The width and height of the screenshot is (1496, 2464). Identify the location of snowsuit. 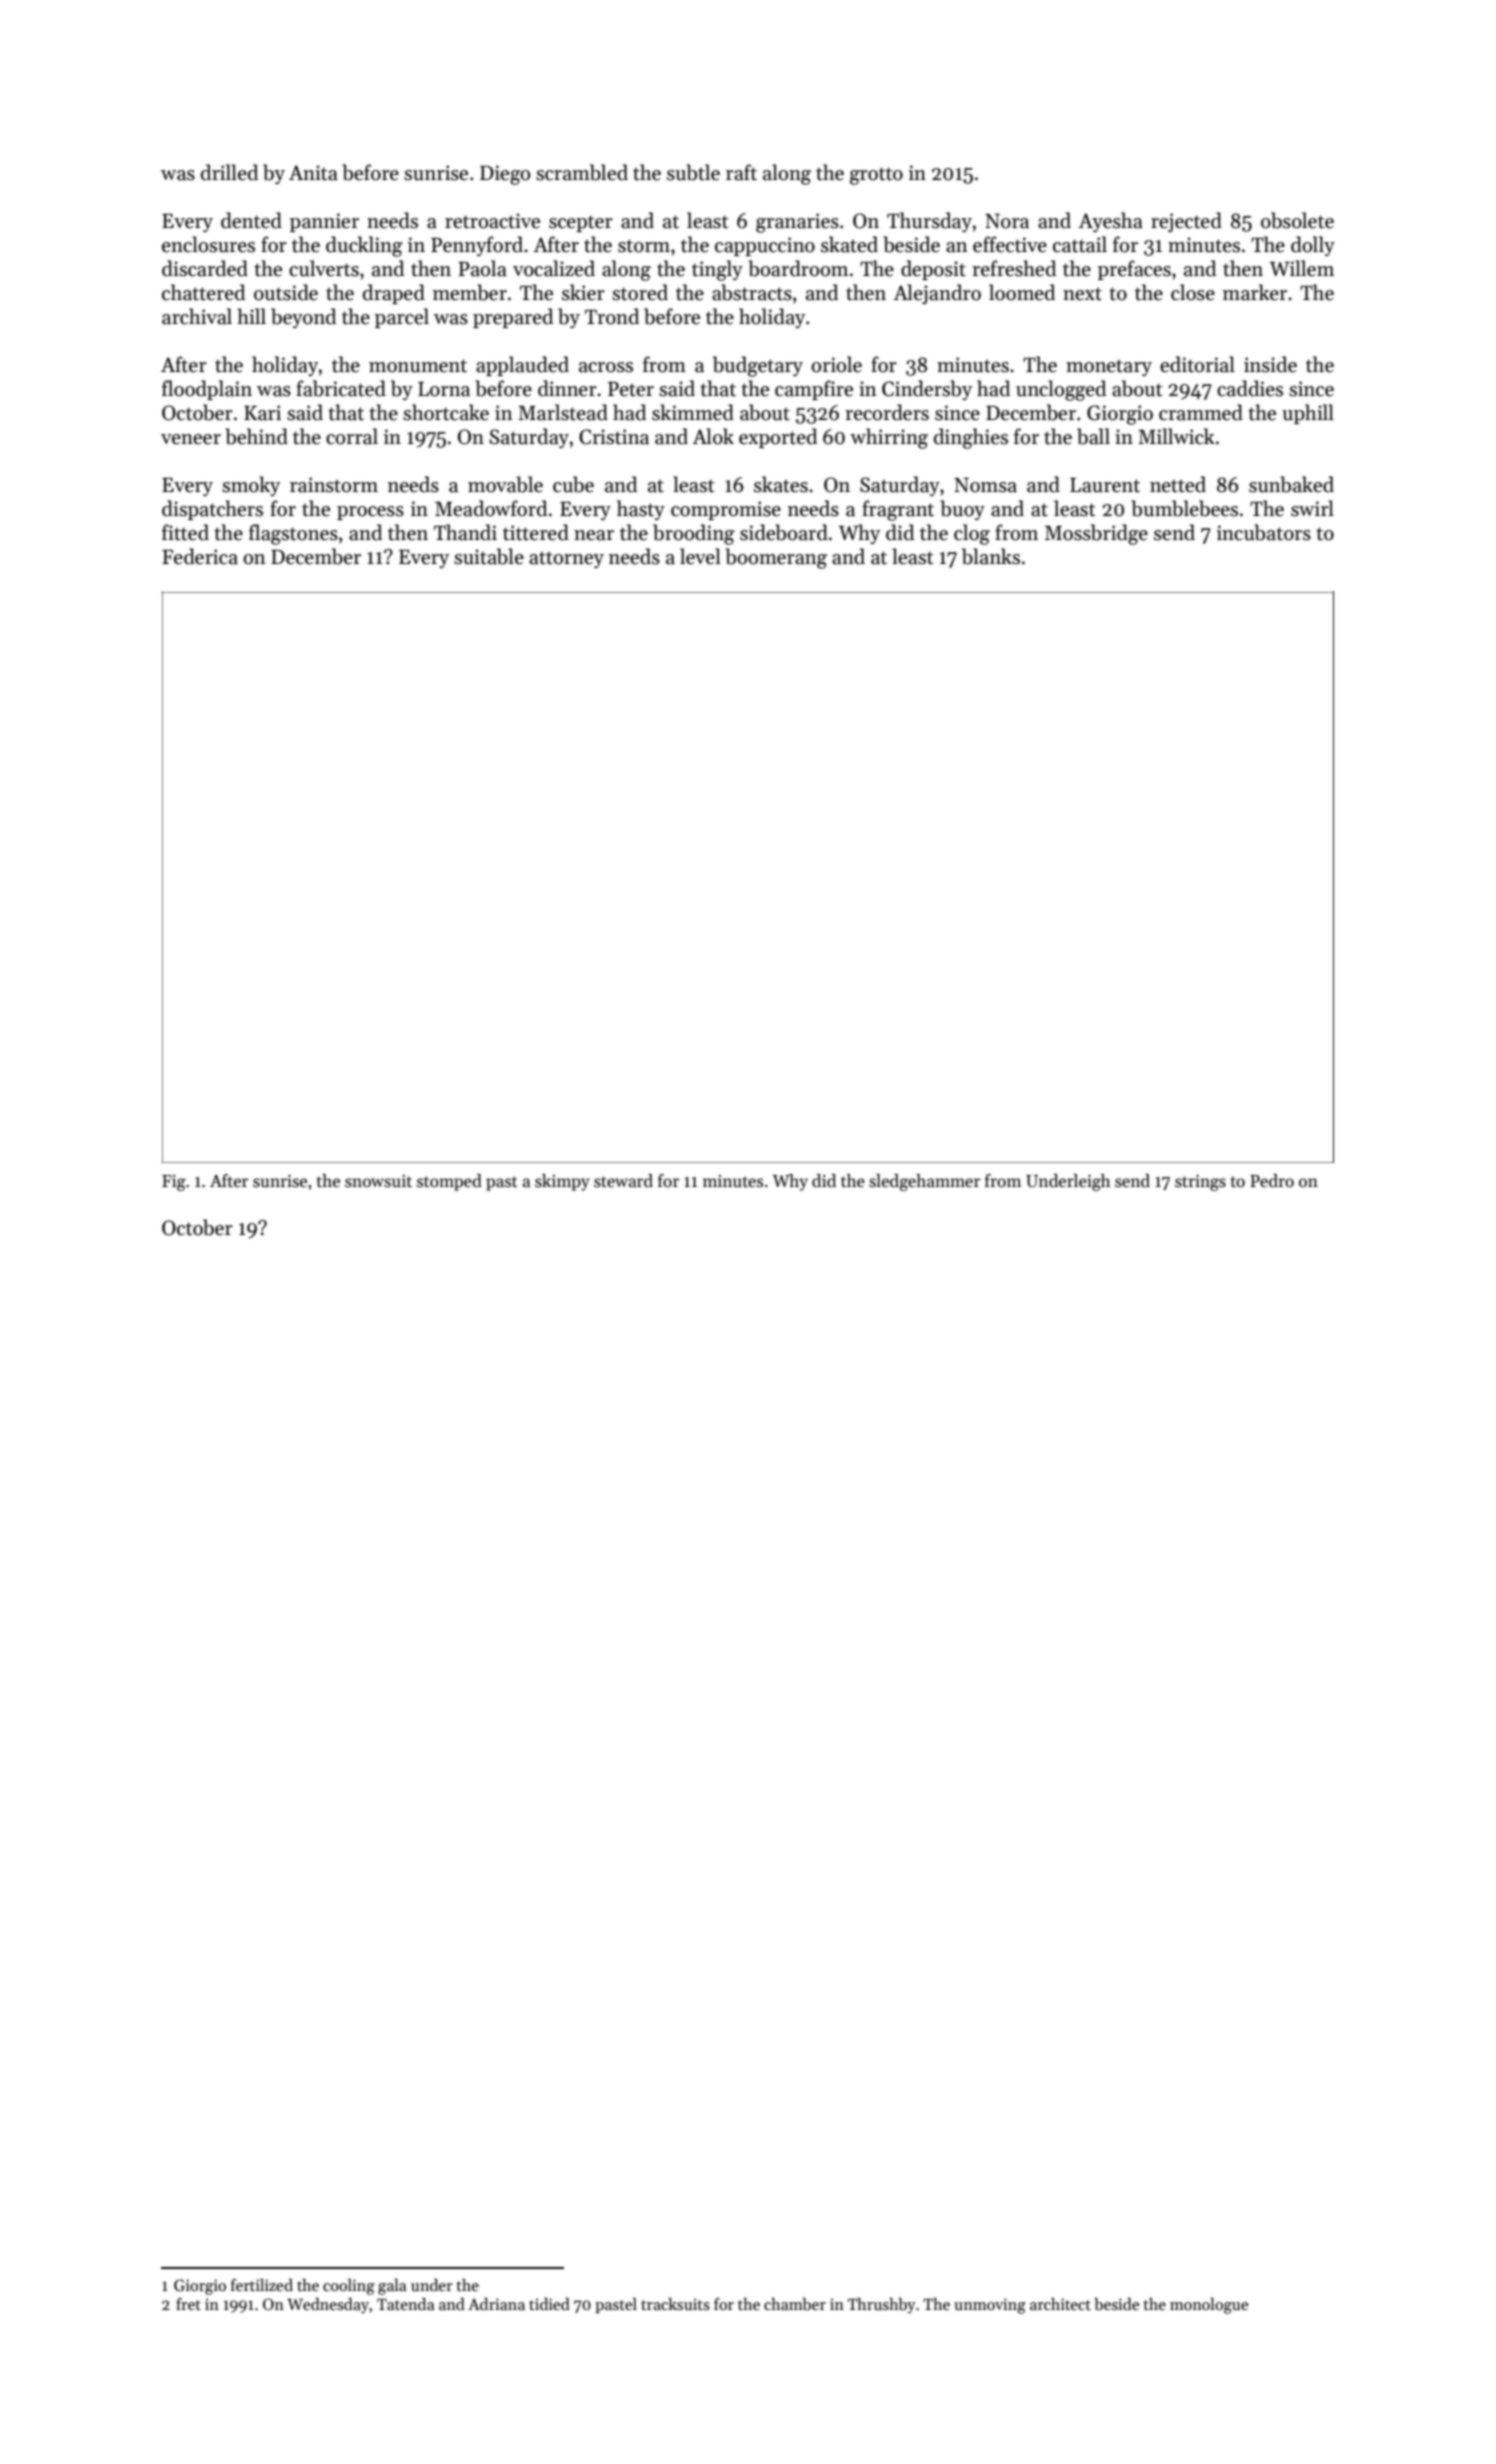
(378, 1181).
